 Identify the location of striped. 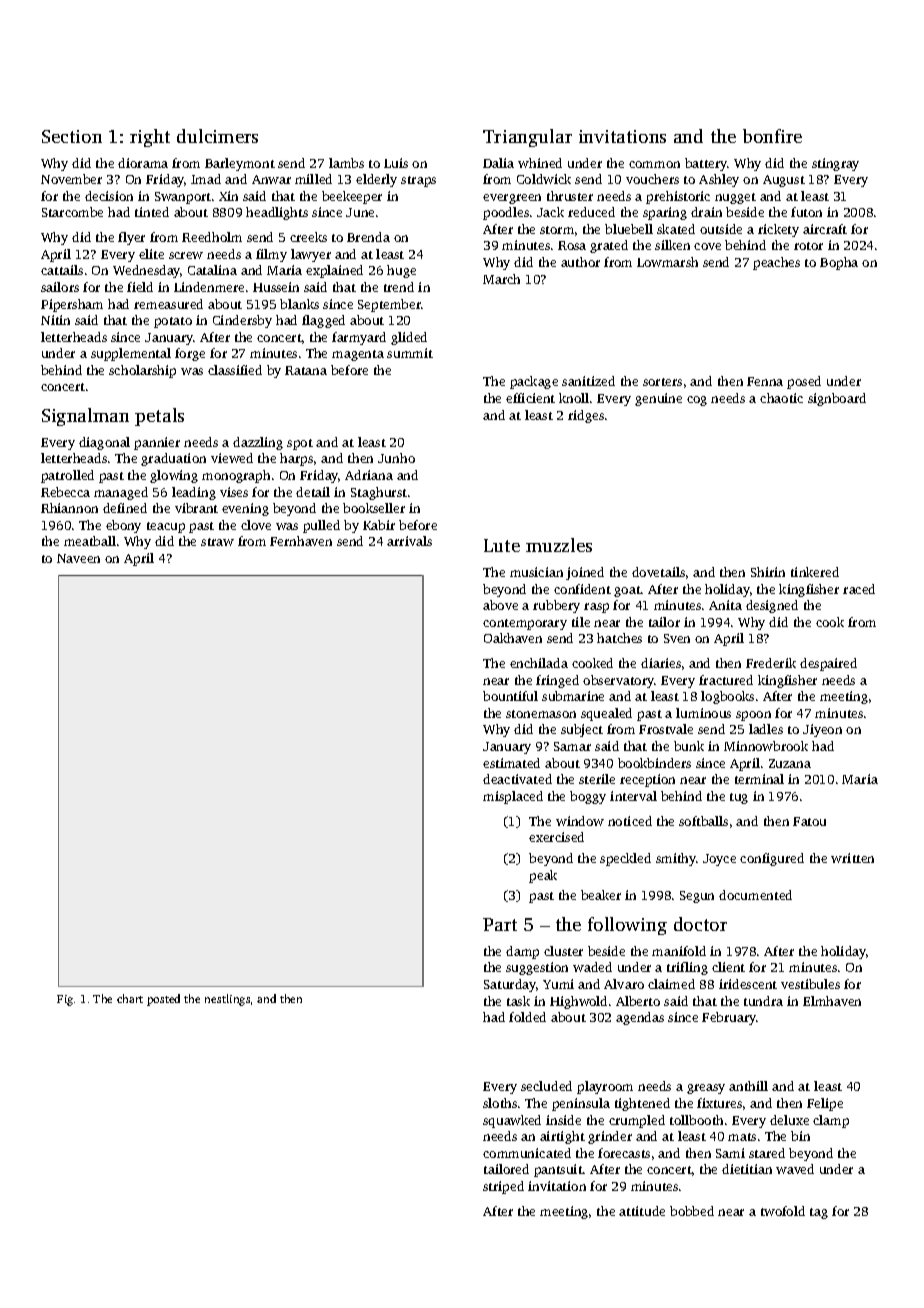
(503, 1187).
